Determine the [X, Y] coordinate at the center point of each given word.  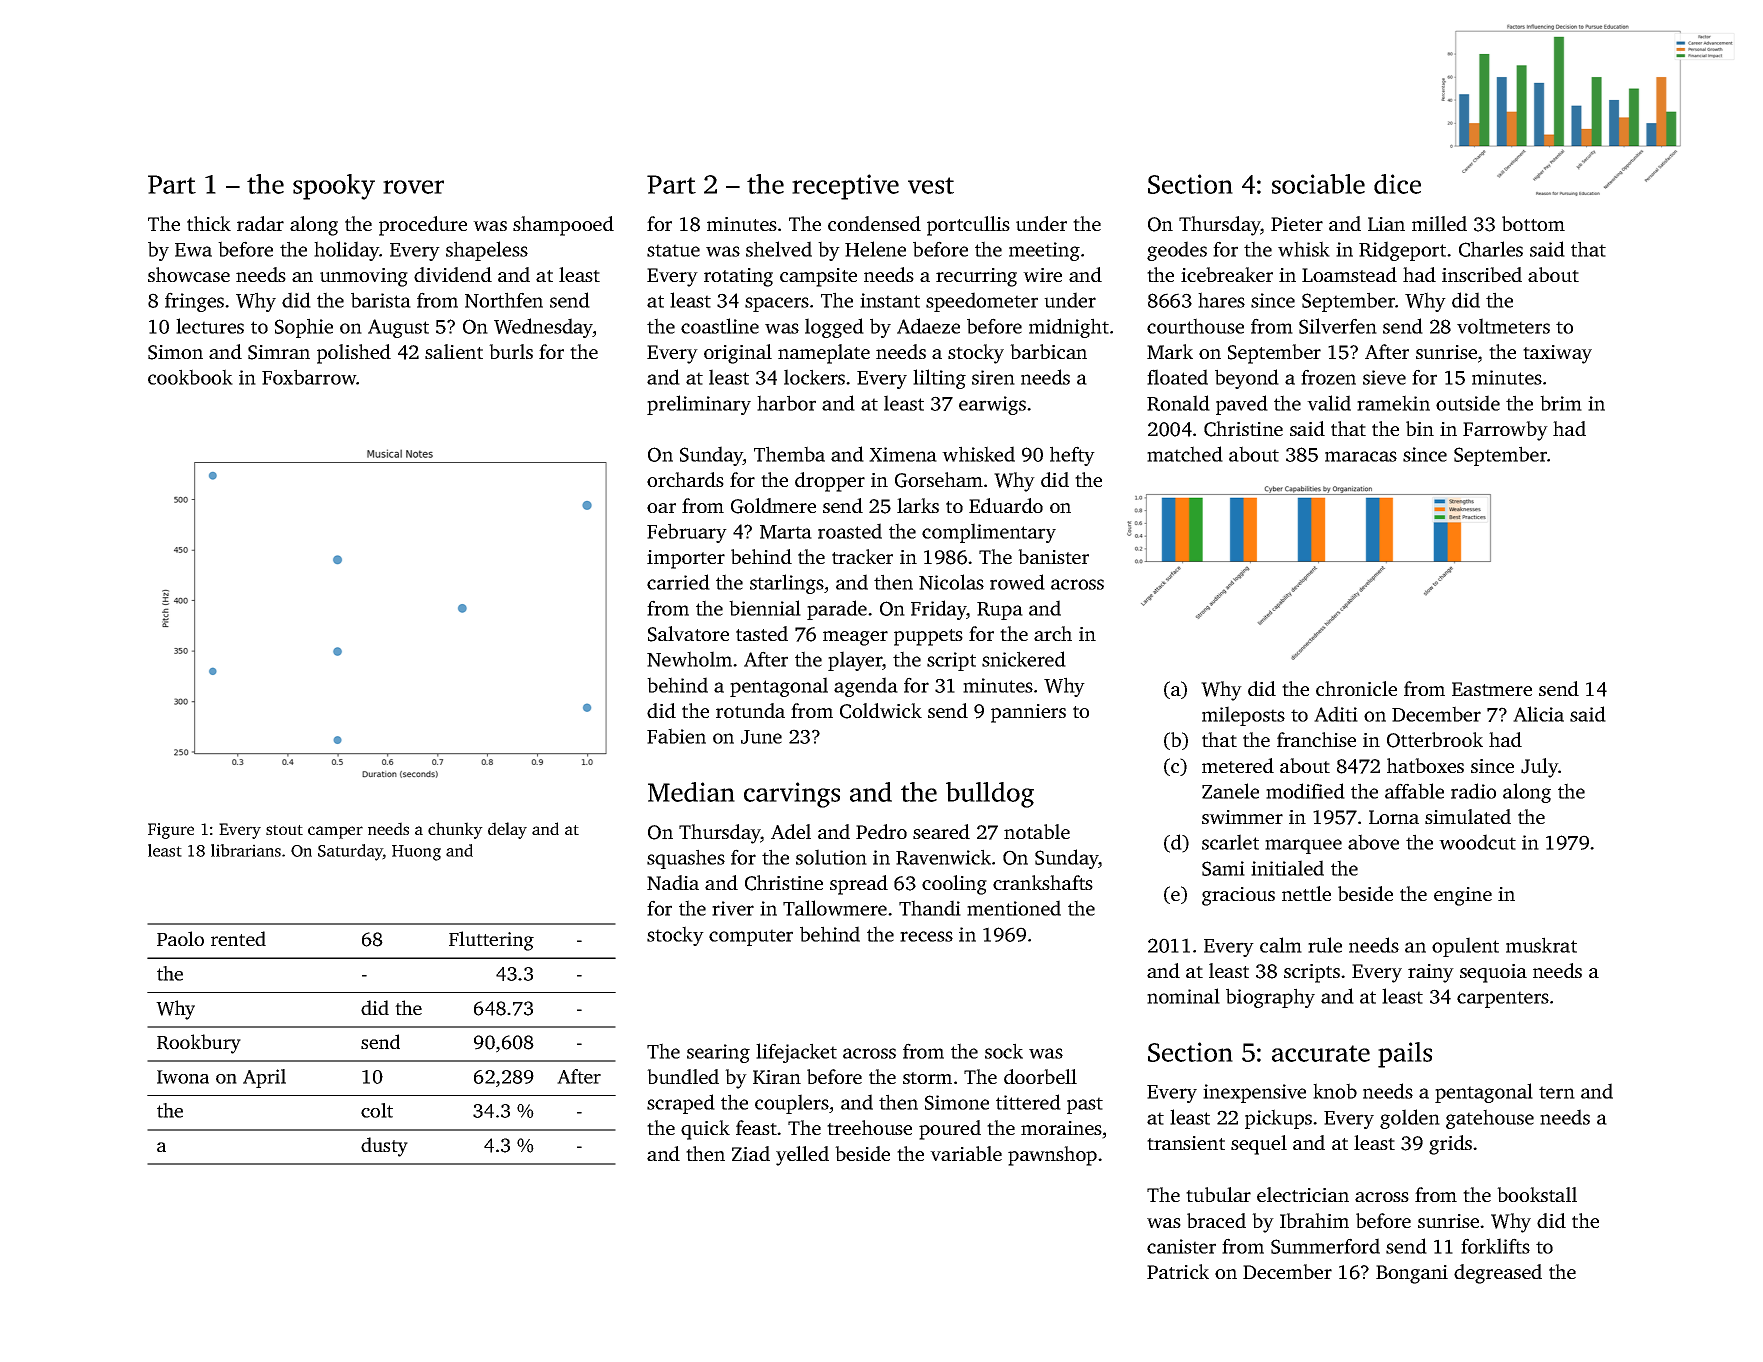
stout [284, 830]
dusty [384, 1147]
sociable [1318, 184]
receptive [845, 187]
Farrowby [1505, 431]
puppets [928, 637]
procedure [423, 226]
